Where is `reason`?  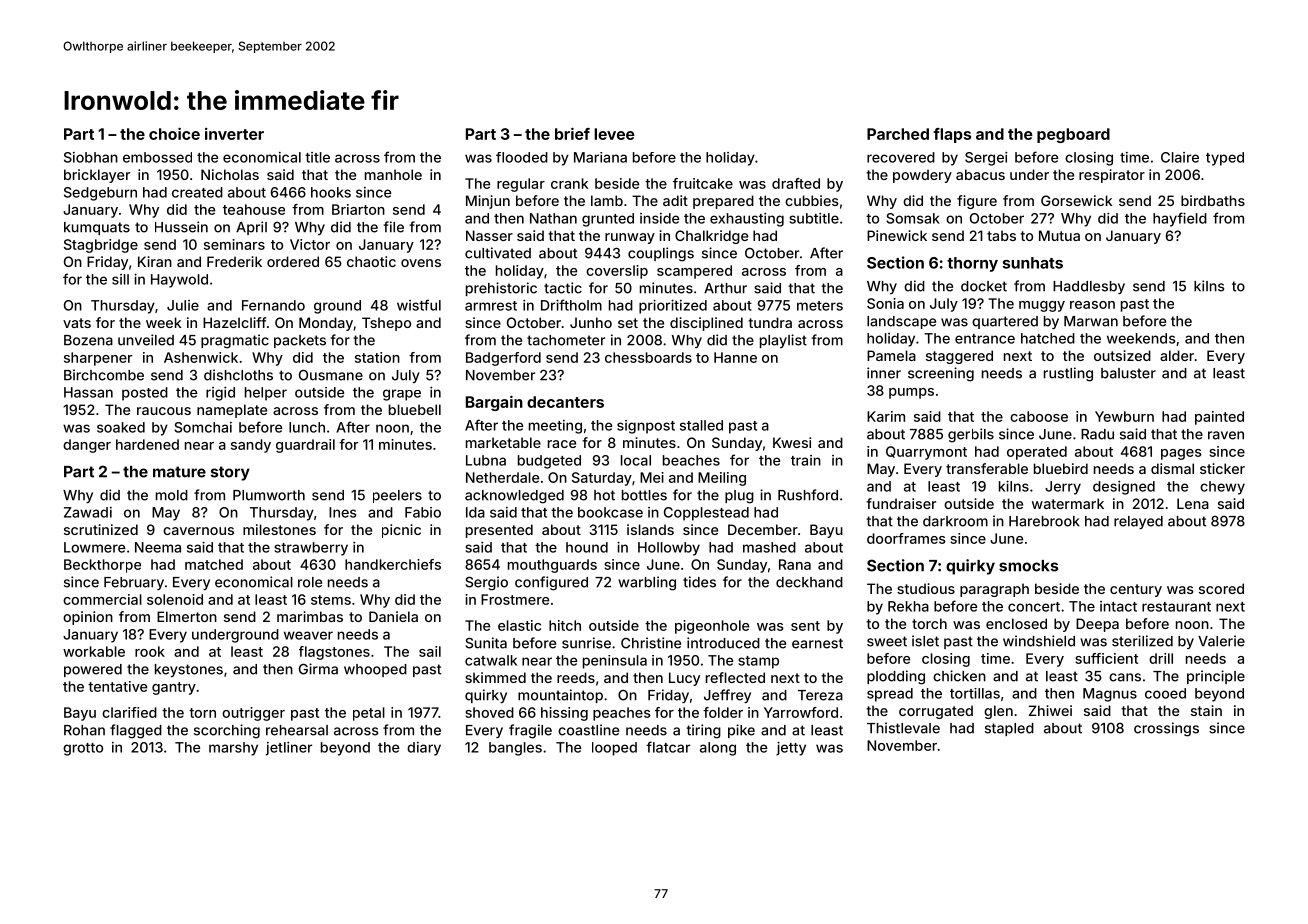
reason is located at coordinates (1092, 305).
